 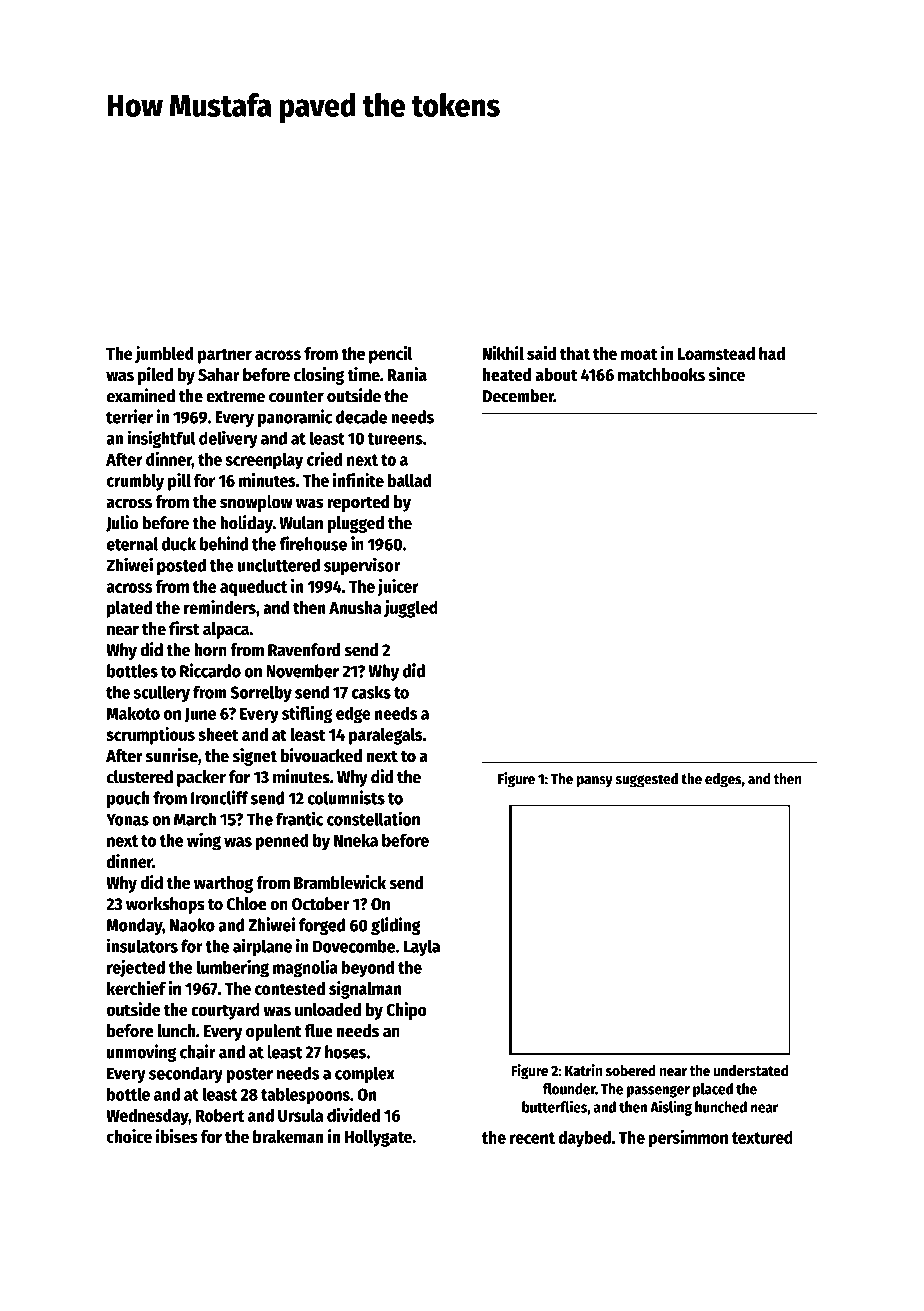 What do you see at coordinates (254, 757) in the image?
I see `signet` at bounding box center [254, 757].
